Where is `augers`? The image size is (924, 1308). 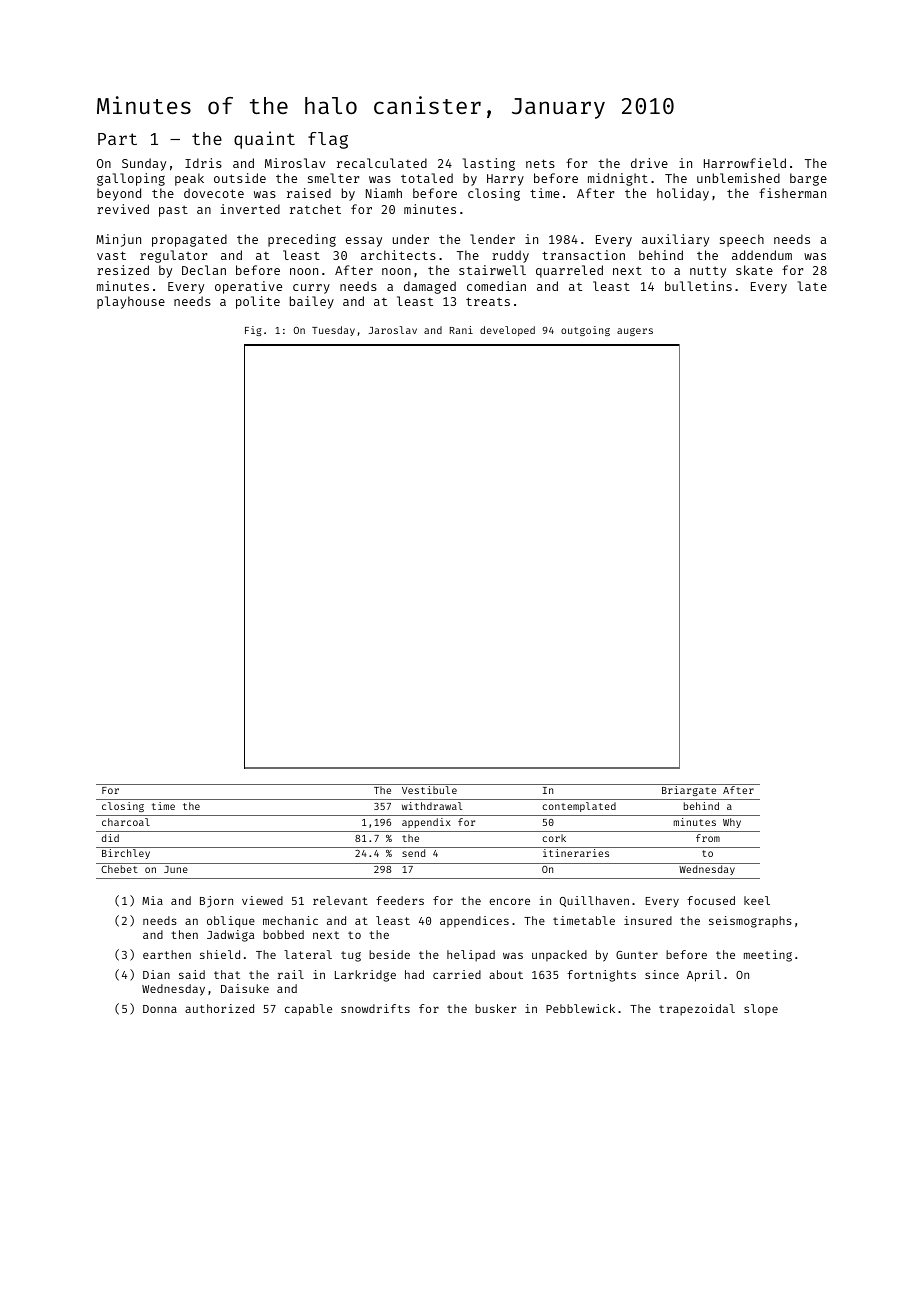 augers is located at coordinates (635, 332).
